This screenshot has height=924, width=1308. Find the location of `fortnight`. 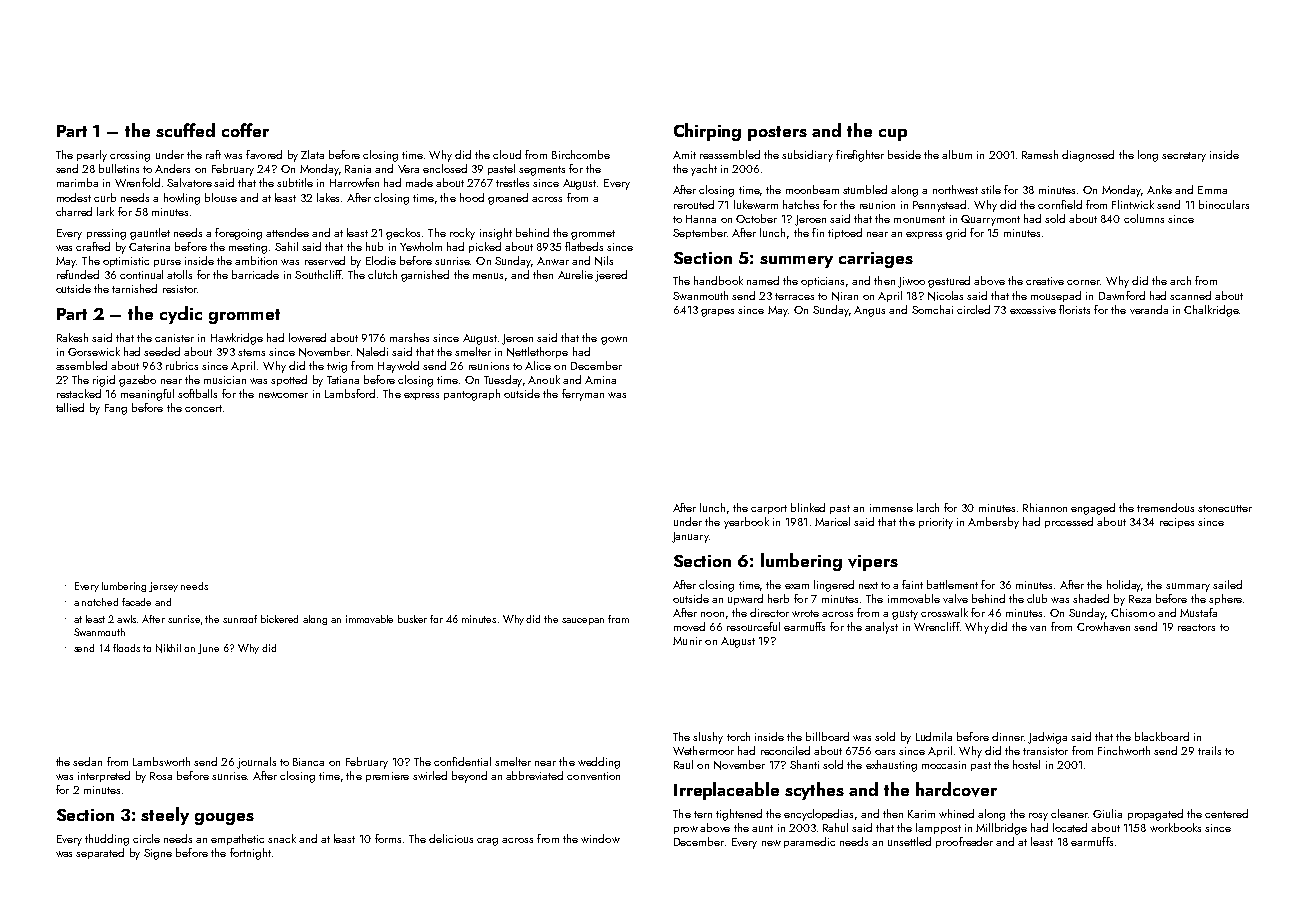

fortnight is located at coordinates (250, 854).
